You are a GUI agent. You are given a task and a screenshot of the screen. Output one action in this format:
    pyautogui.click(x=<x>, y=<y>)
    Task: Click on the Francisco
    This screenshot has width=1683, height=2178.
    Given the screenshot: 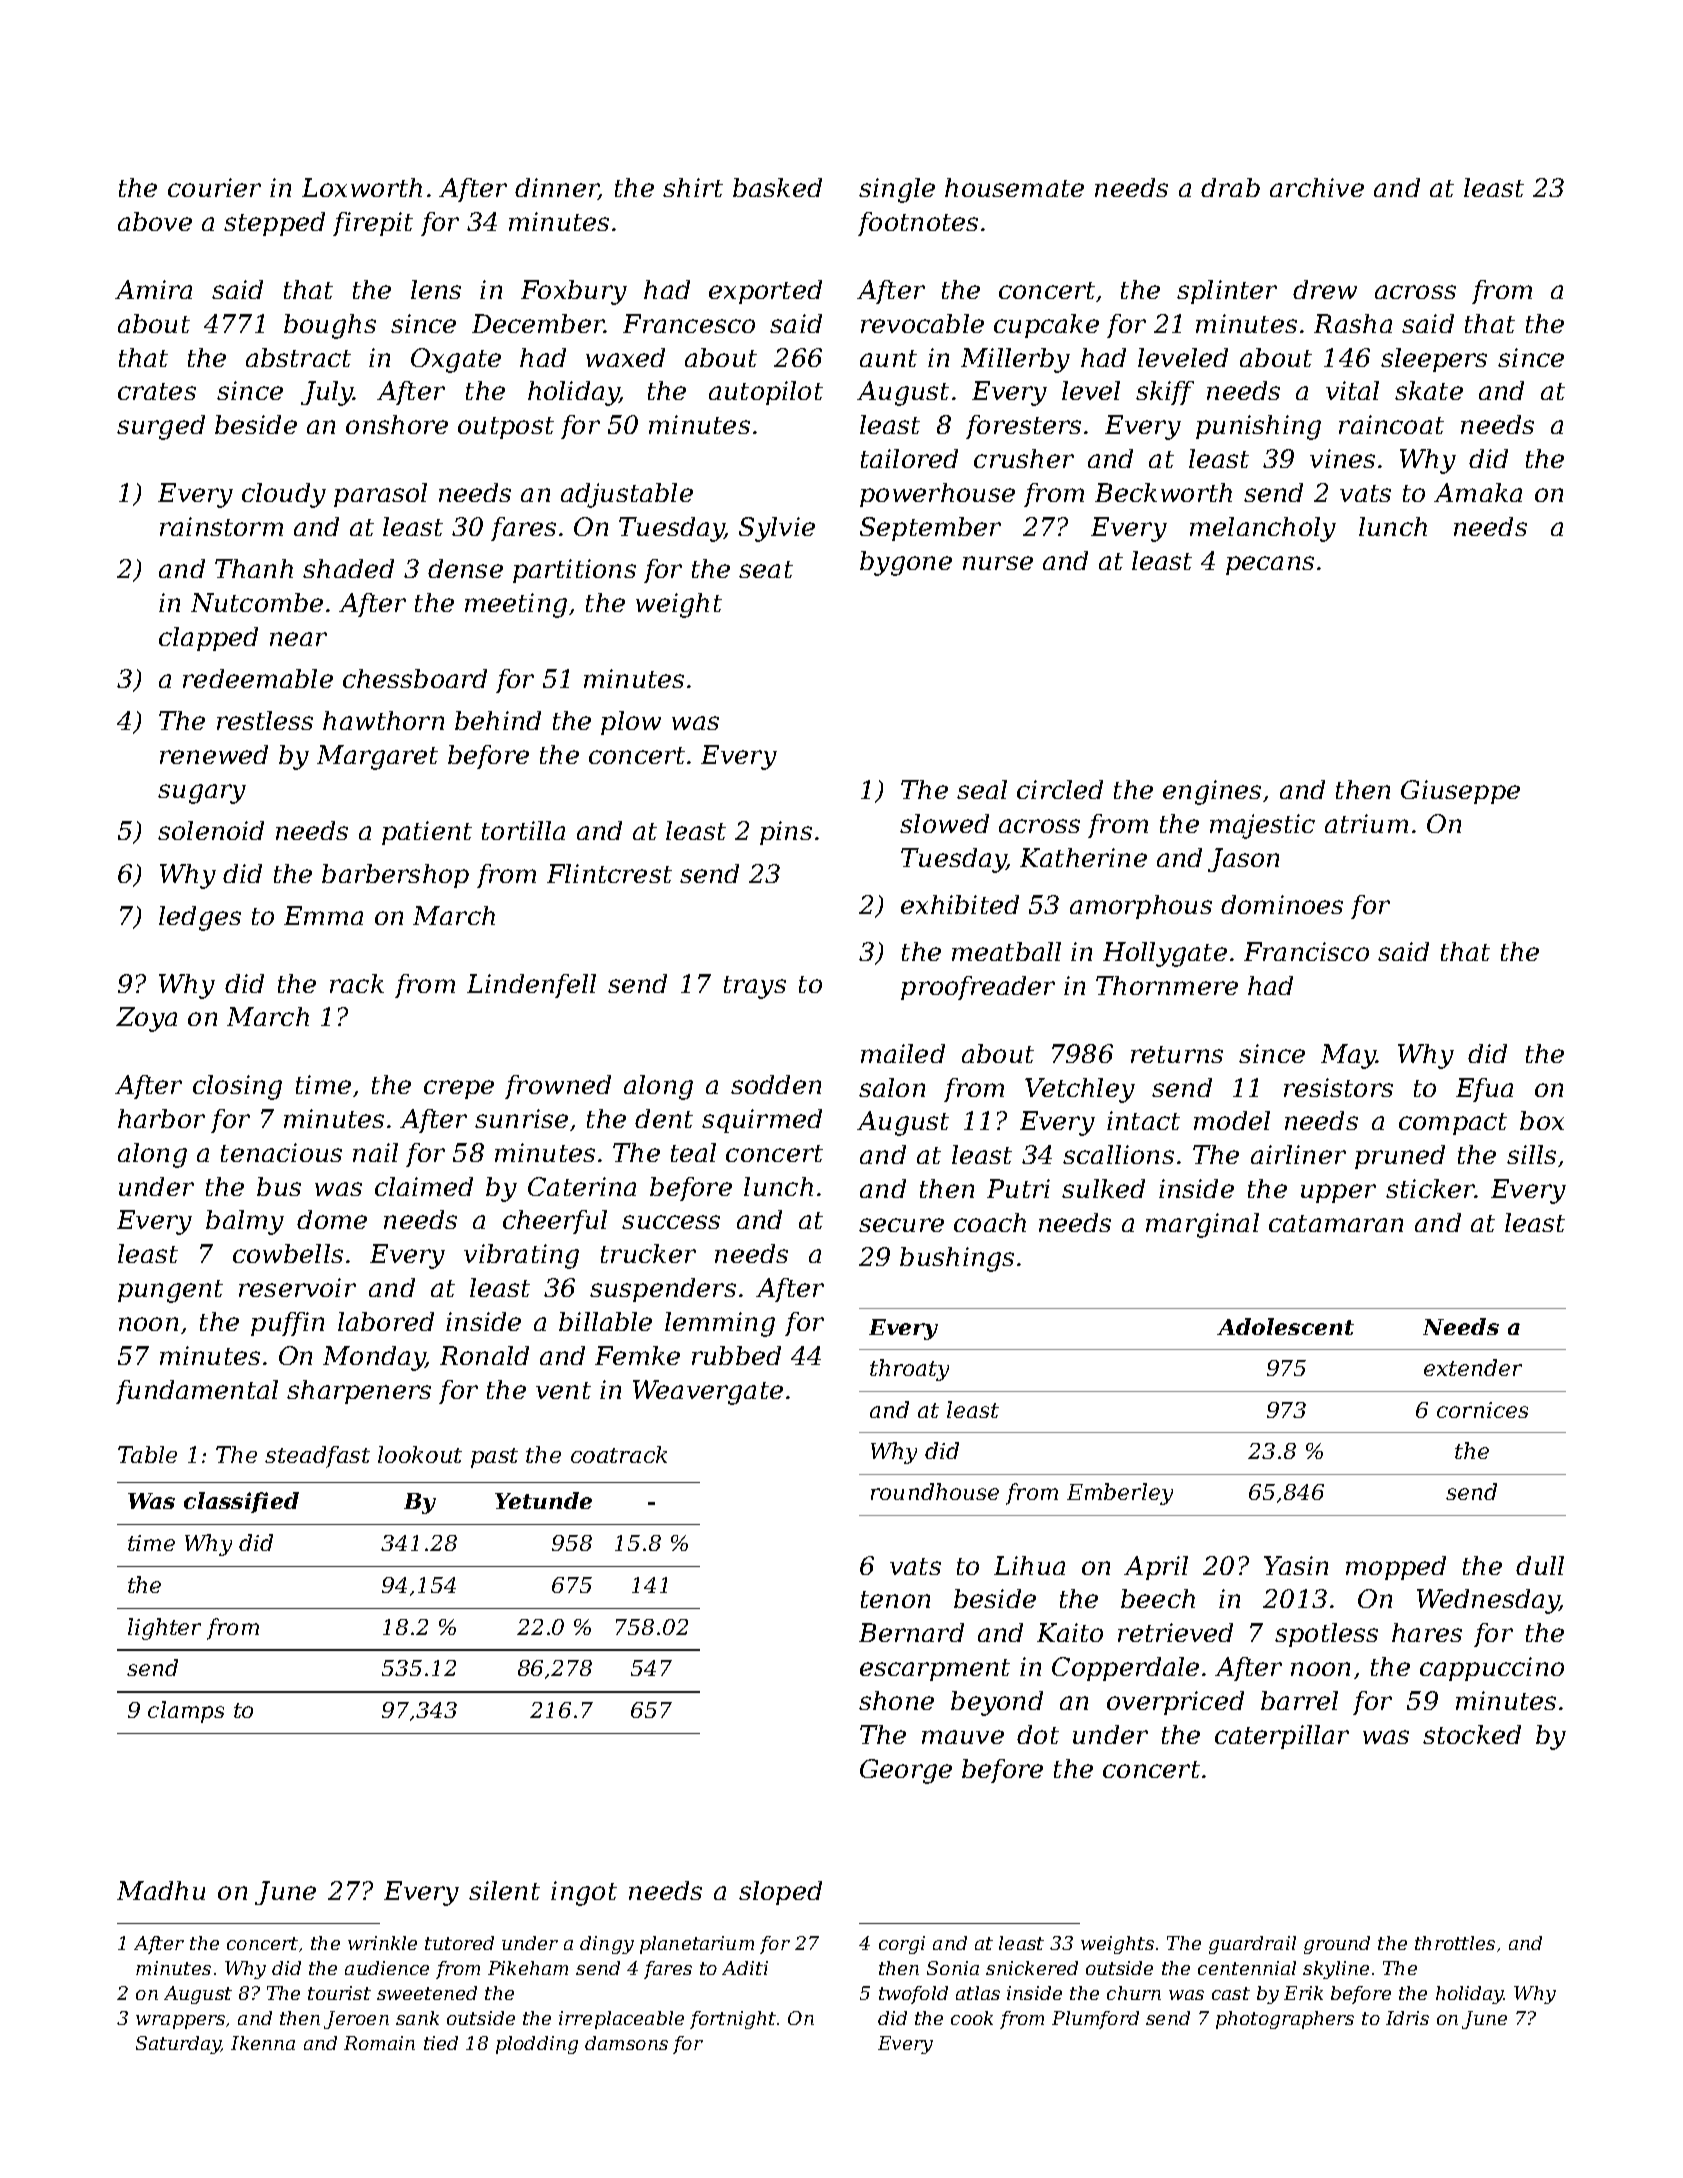 What is the action you would take?
    pyautogui.click(x=1306, y=951)
